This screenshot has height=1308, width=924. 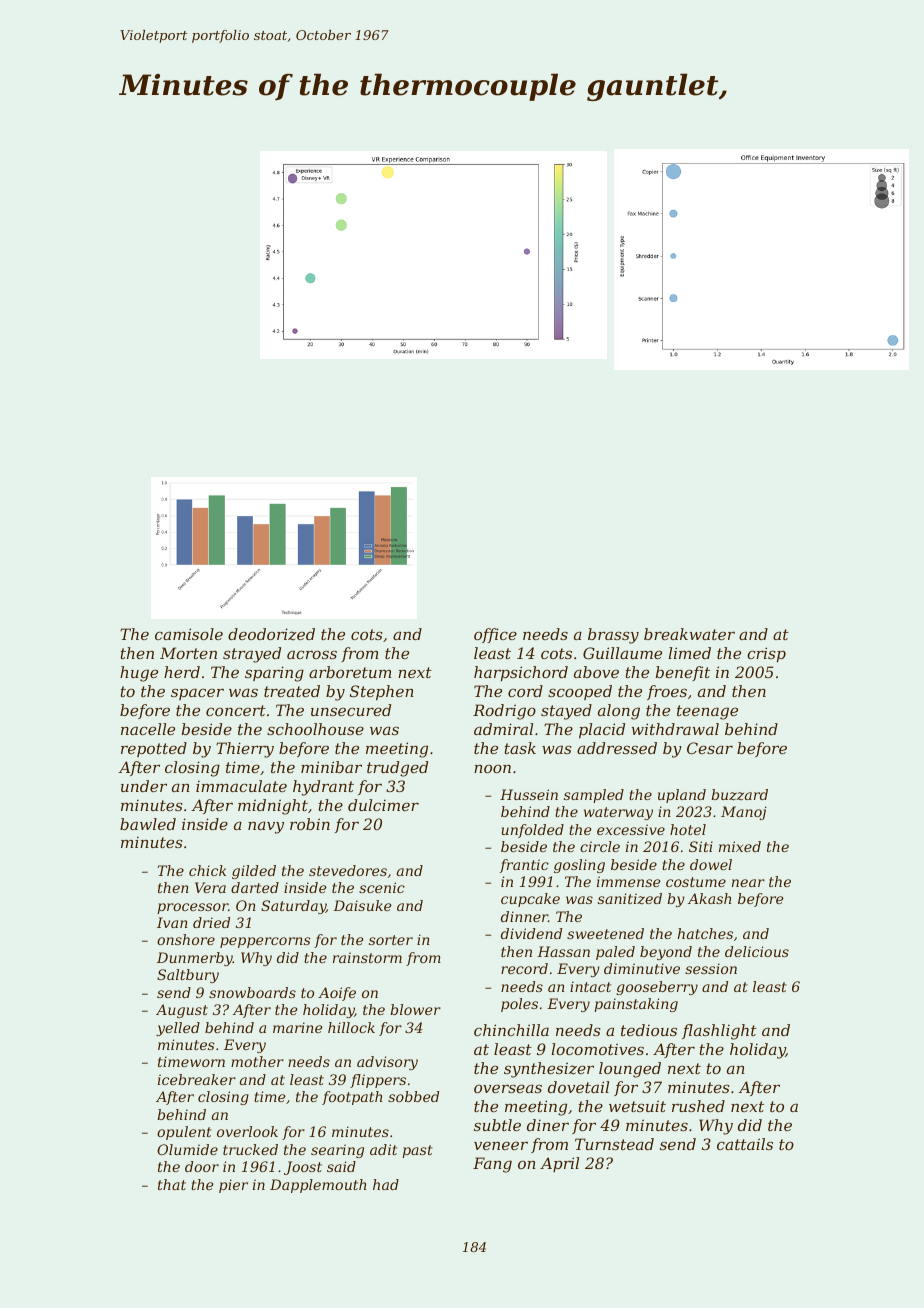 I want to click on subtle, so click(x=497, y=1125).
